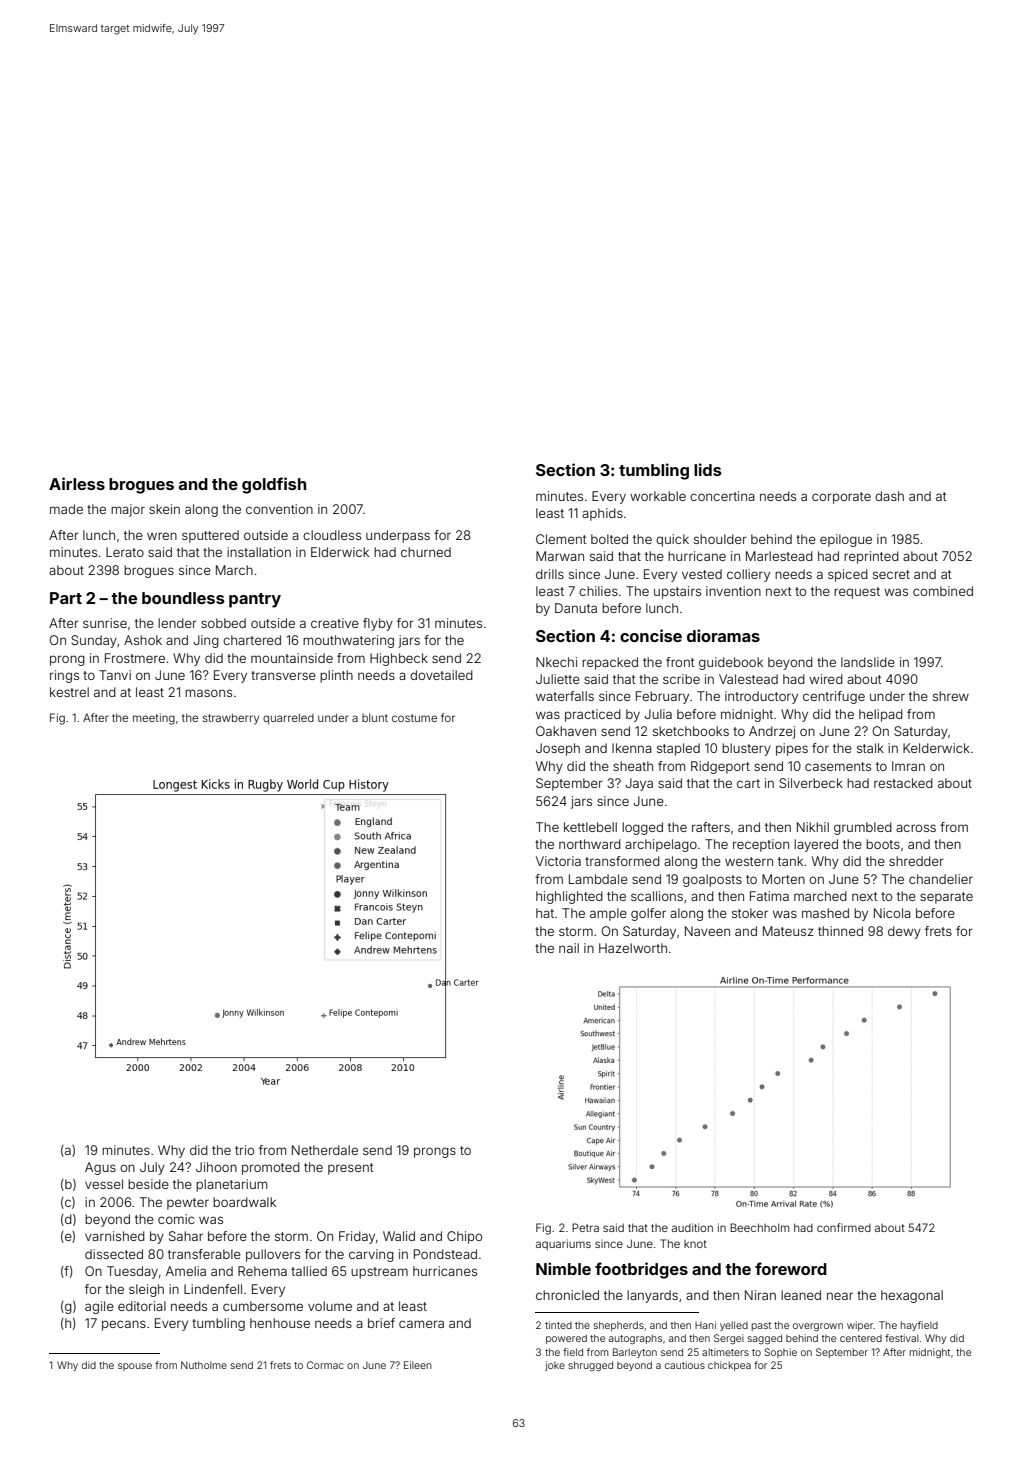 The height and width of the image is (1484, 1025). What do you see at coordinates (569, 948) in the image?
I see `nail` at bounding box center [569, 948].
